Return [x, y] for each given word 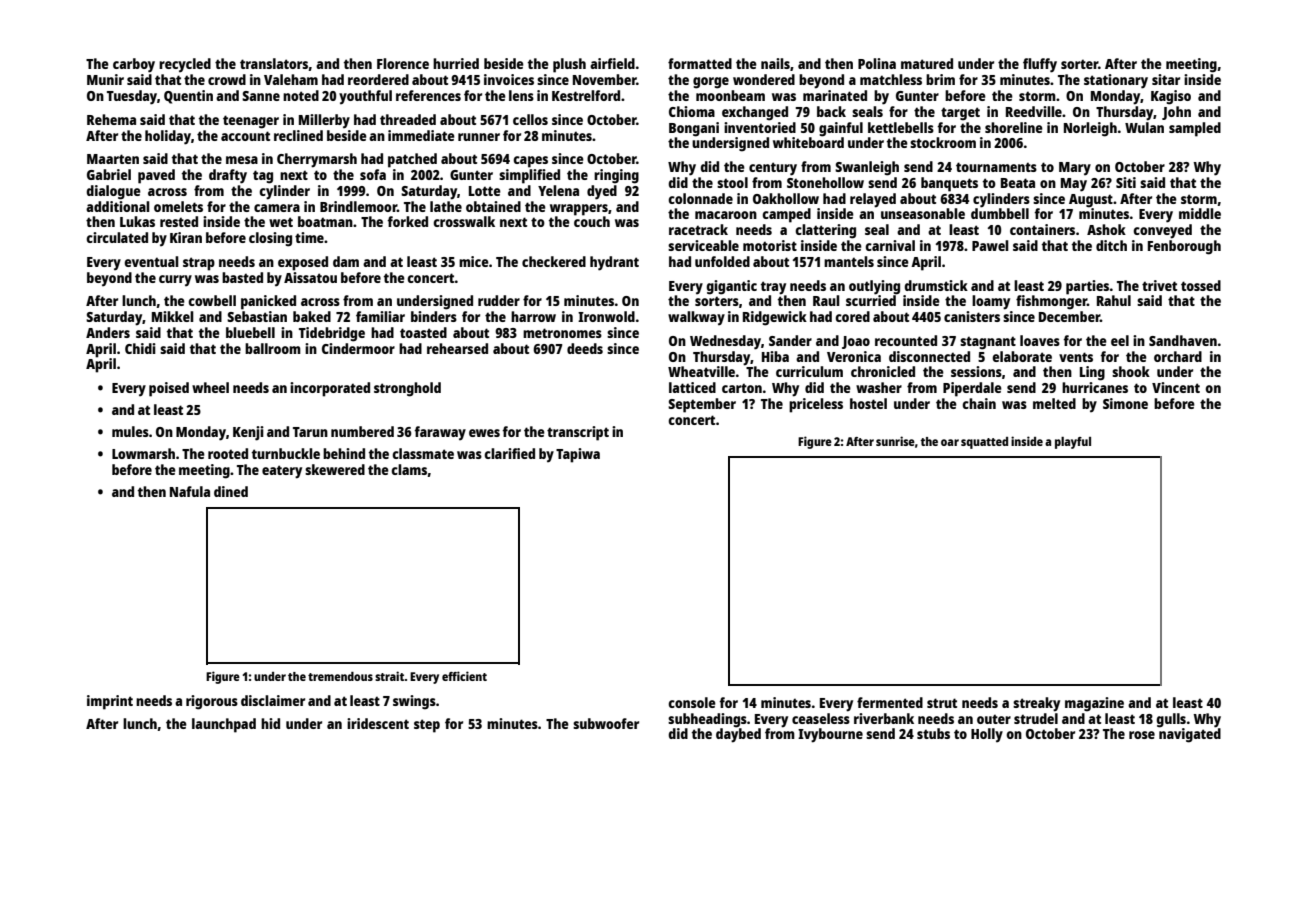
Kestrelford [586, 95]
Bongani [694, 129]
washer [879, 387]
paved [156, 176]
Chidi [140, 348]
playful [1073, 443]
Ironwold [606, 316]
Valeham [291, 79]
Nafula [190, 491]
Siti [1126, 182]
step [427, 726]
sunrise [895, 441]
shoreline [1014, 127]
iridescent [378, 723]
